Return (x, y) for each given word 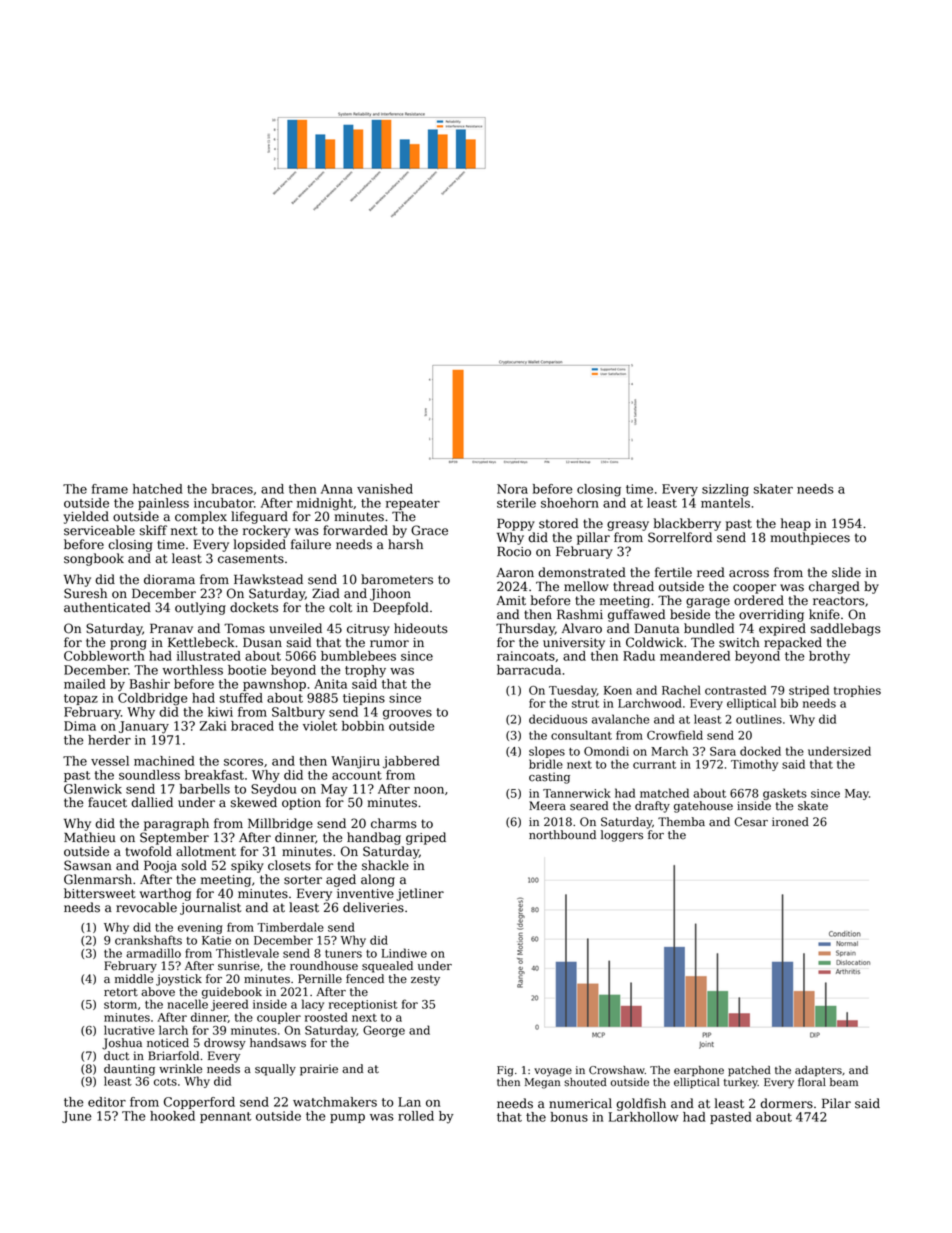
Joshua (122, 1044)
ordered (759, 600)
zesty (425, 980)
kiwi (220, 712)
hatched (158, 489)
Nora (512, 489)
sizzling (725, 490)
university (574, 644)
